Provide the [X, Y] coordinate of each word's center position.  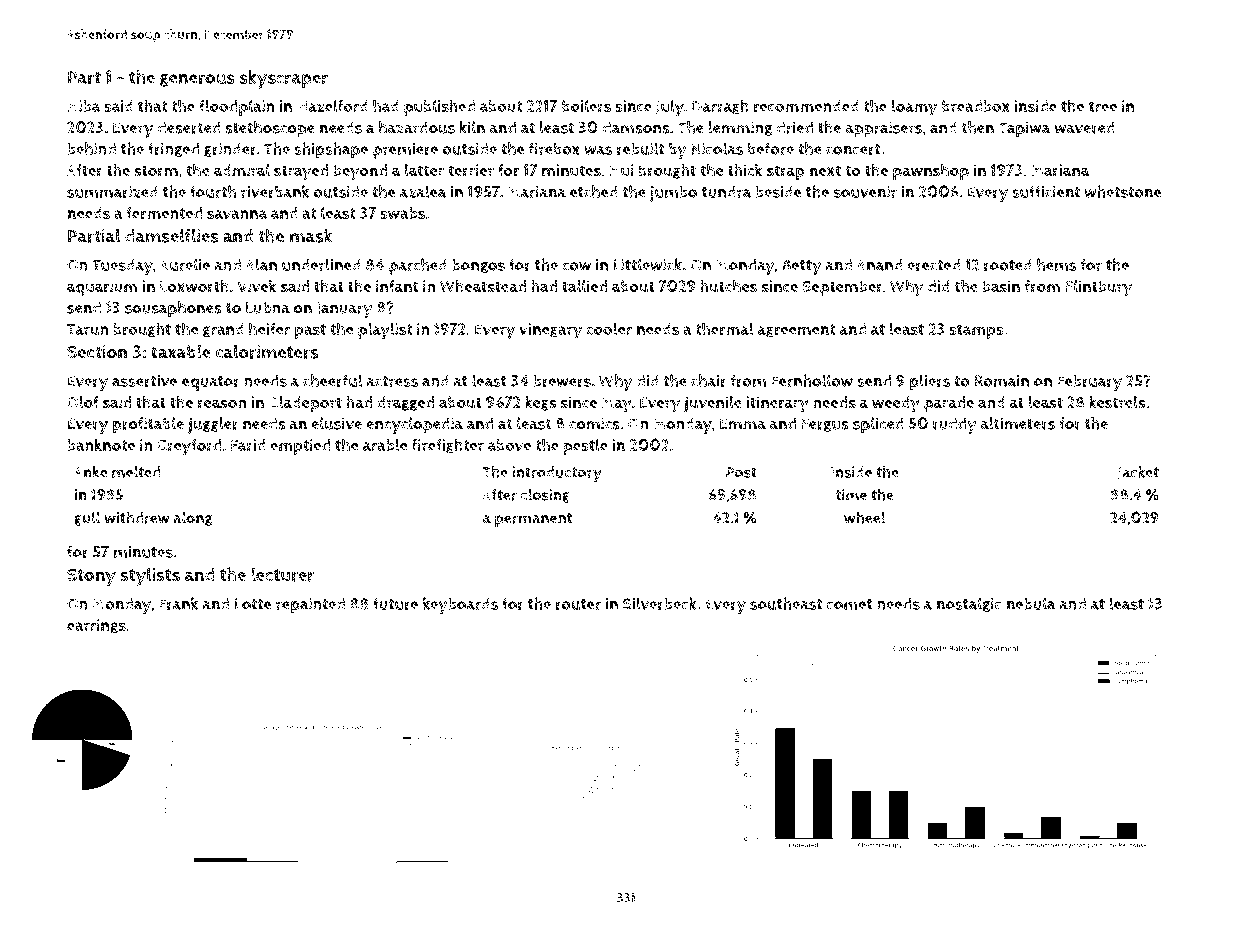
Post [741, 472]
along [192, 518]
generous [197, 80]
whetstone [1122, 191]
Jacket [1138, 473]
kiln [472, 127]
